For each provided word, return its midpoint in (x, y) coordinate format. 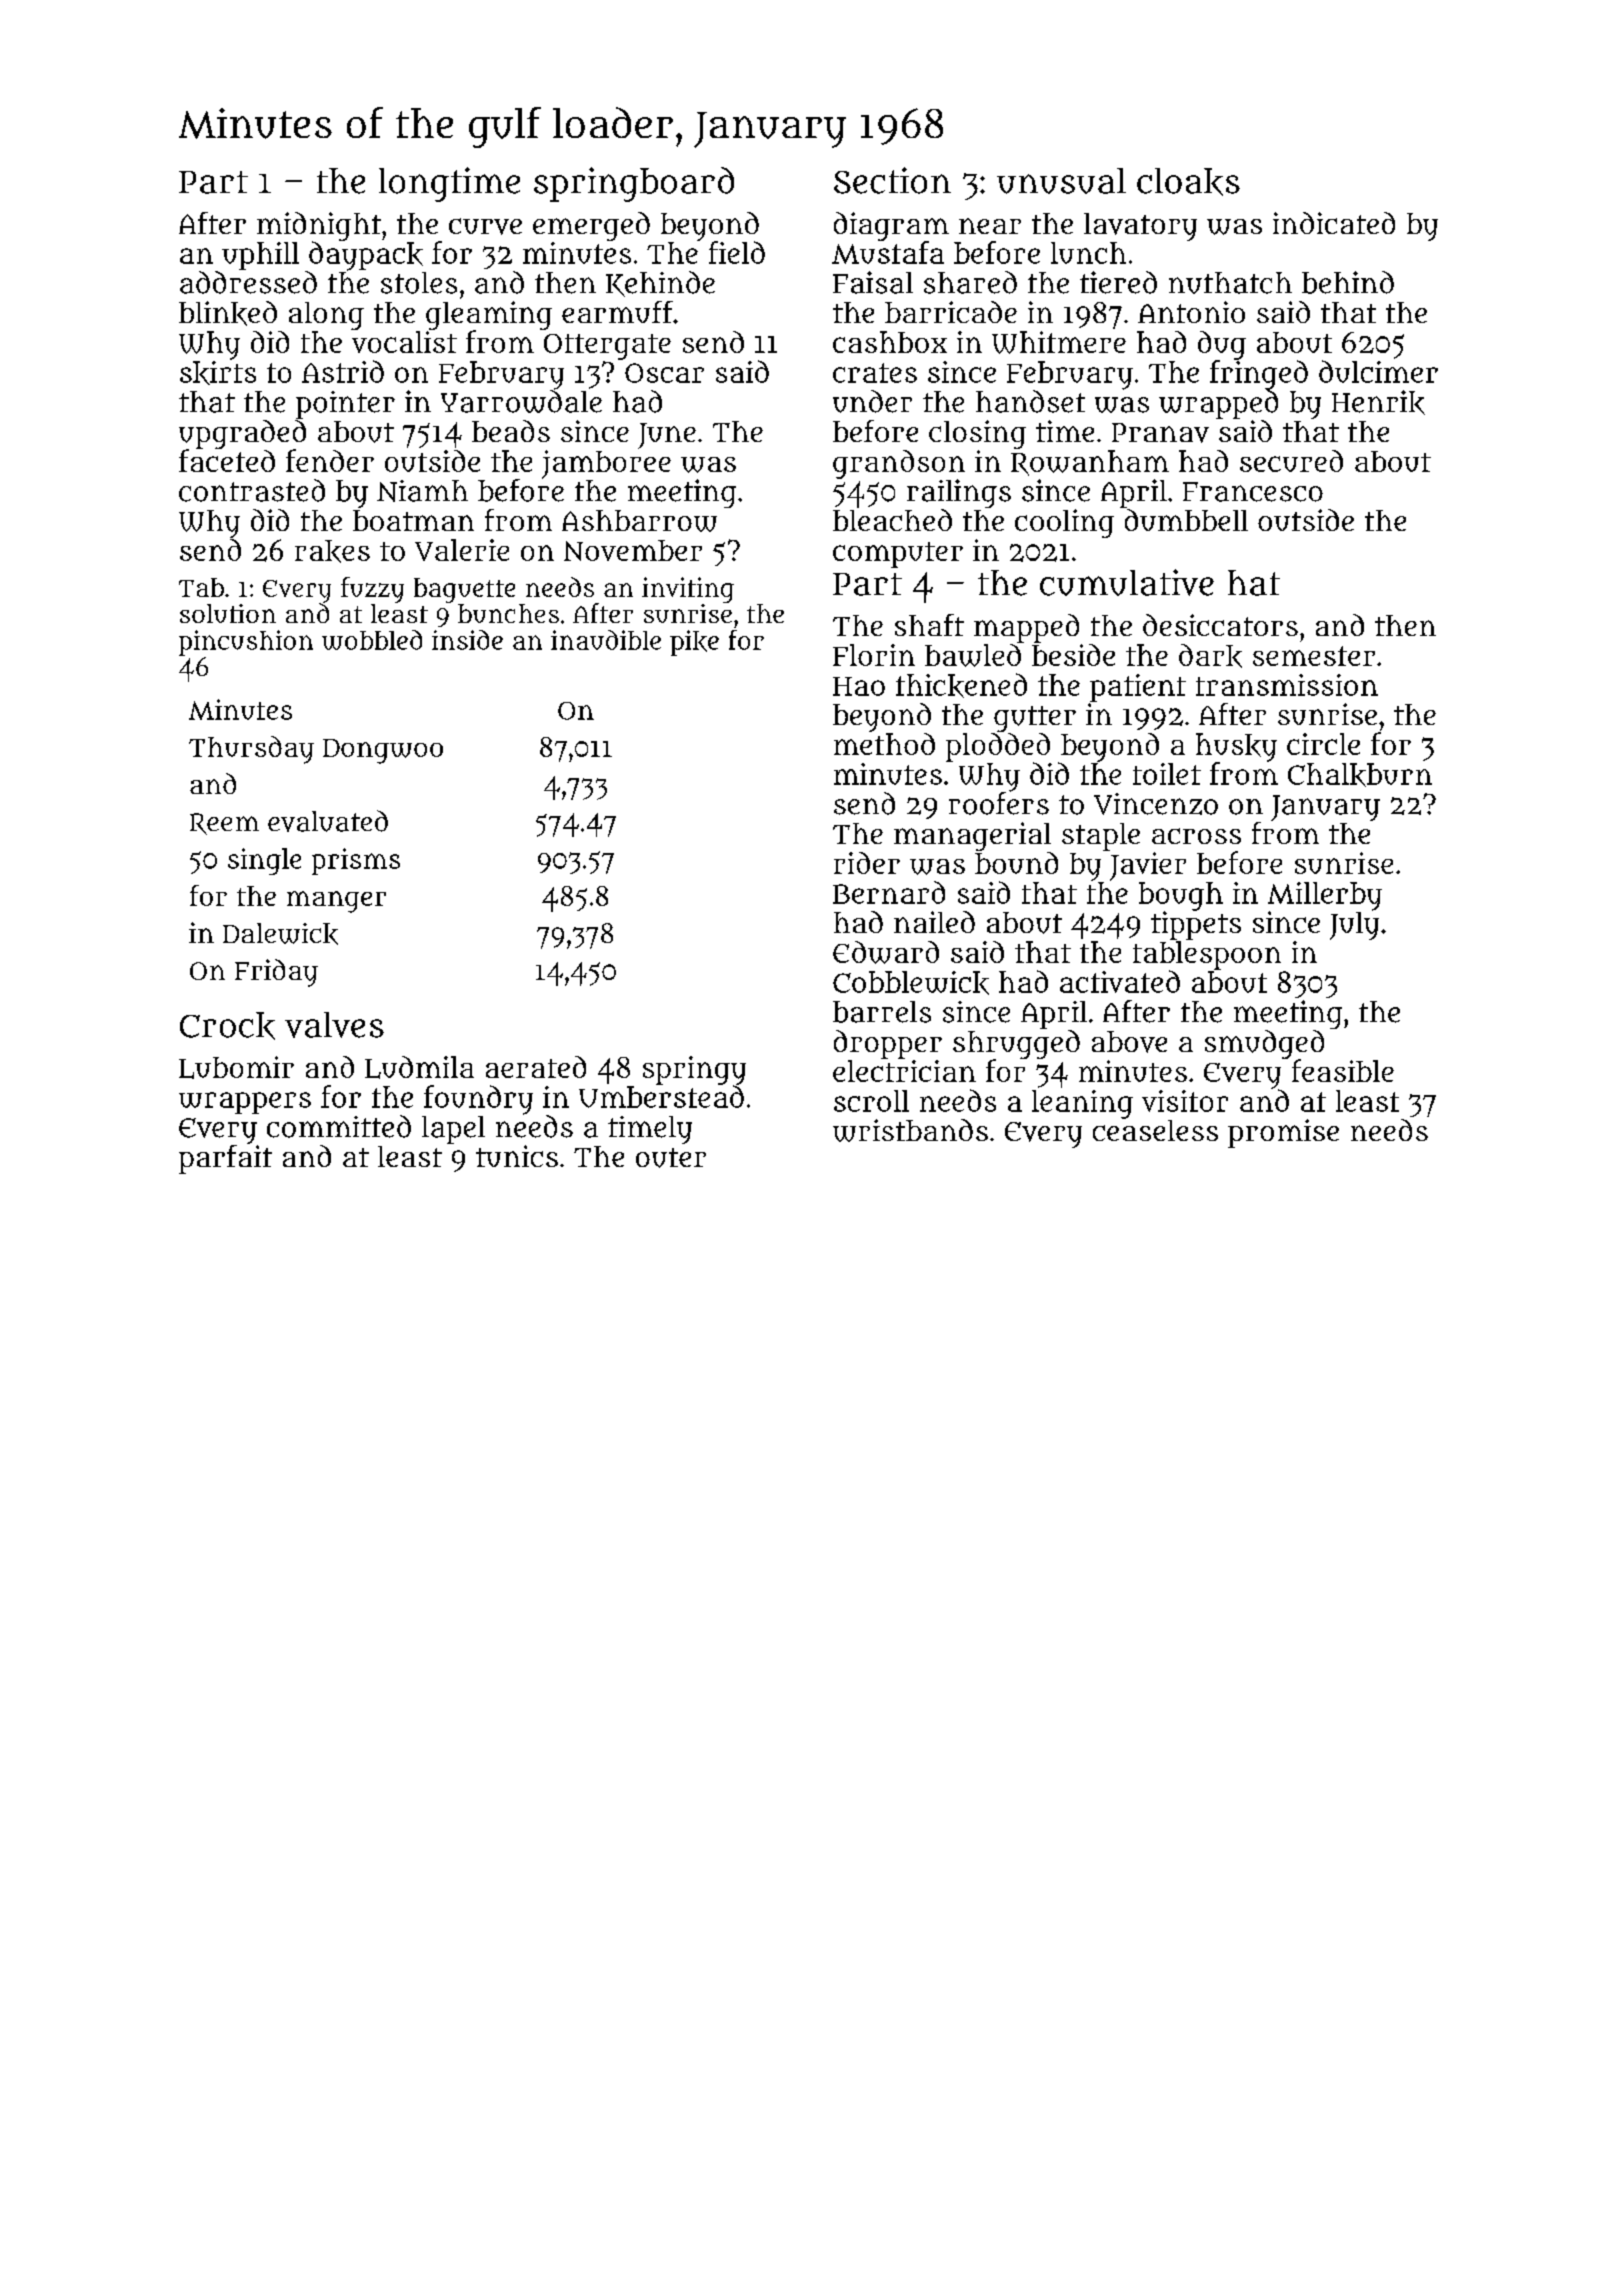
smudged (1264, 1044)
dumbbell (1186, 520)
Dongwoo (383, 751)
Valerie (462, 550)
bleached (892, 520)
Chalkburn (1360, 775)
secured (1291, 461)
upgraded (242, 434)
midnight (319, 226)
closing (977, 434)
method (884, 744)
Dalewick (280, 934)
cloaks (1188, 182)
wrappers (245, 1103)
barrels (882, 1012)
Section (892, 180)
